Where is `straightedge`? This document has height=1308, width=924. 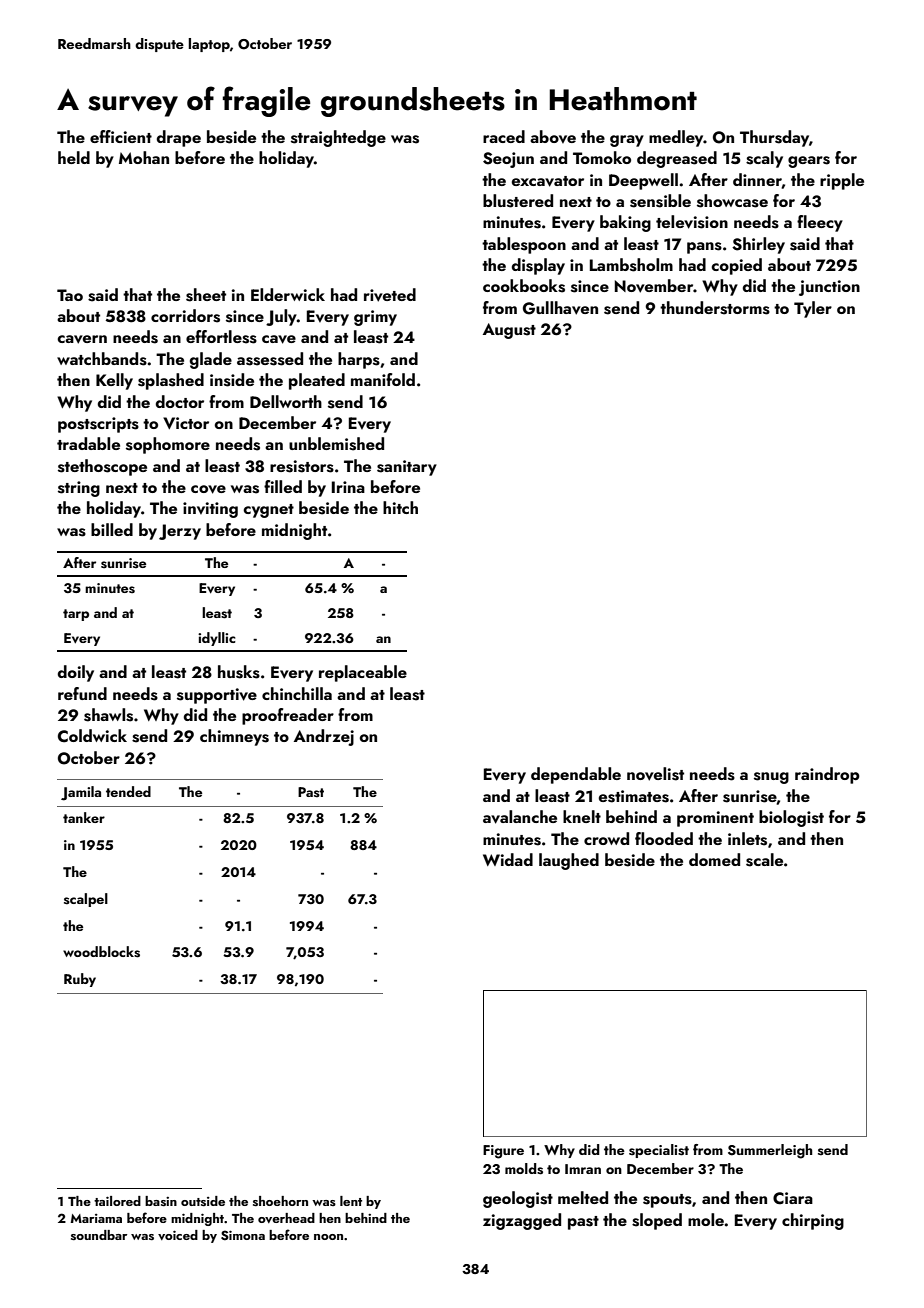
straightedge is located at coordinates (338, 138).
